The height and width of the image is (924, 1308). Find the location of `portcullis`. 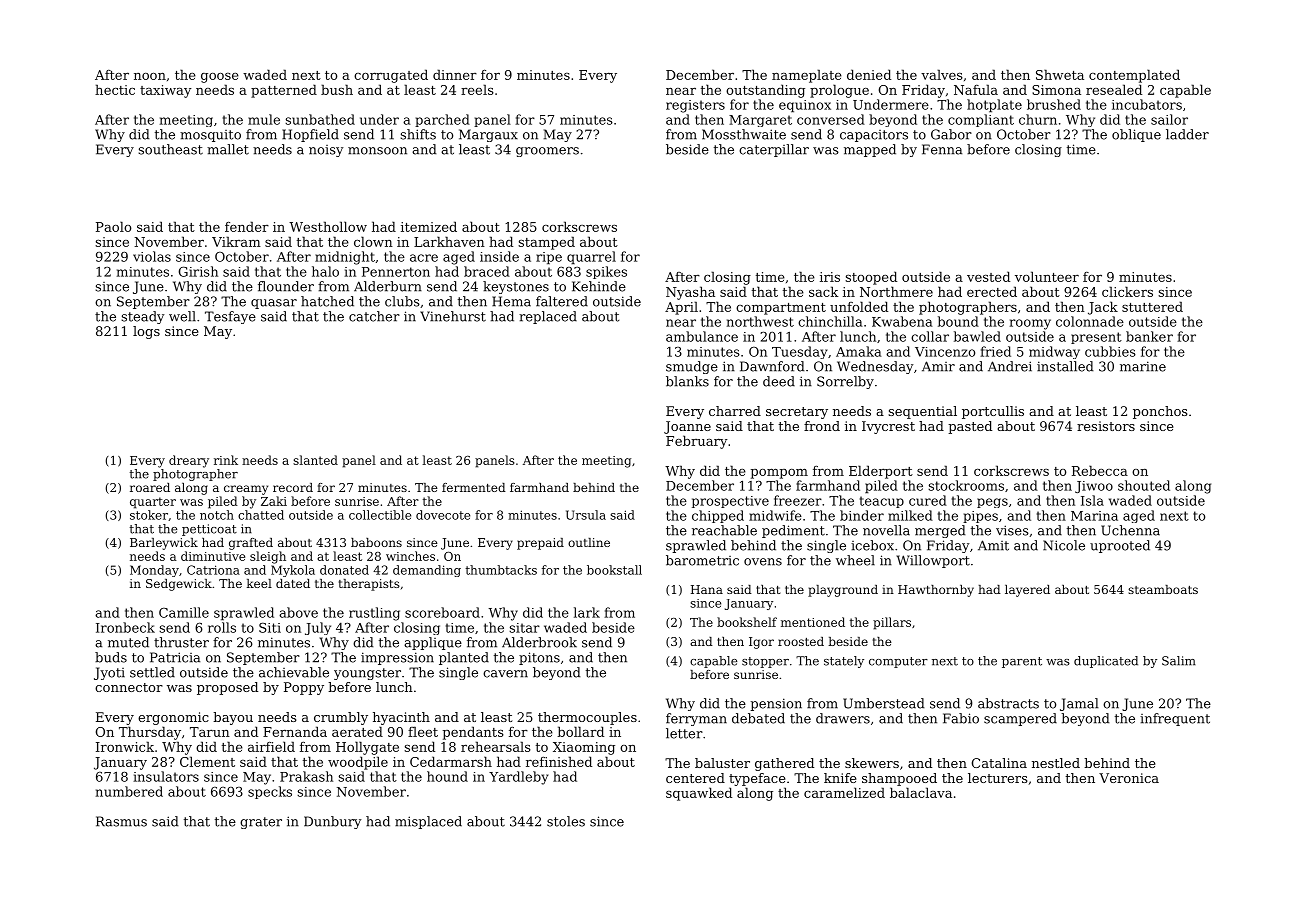

portcullis is located at coordinates (993, 412).
